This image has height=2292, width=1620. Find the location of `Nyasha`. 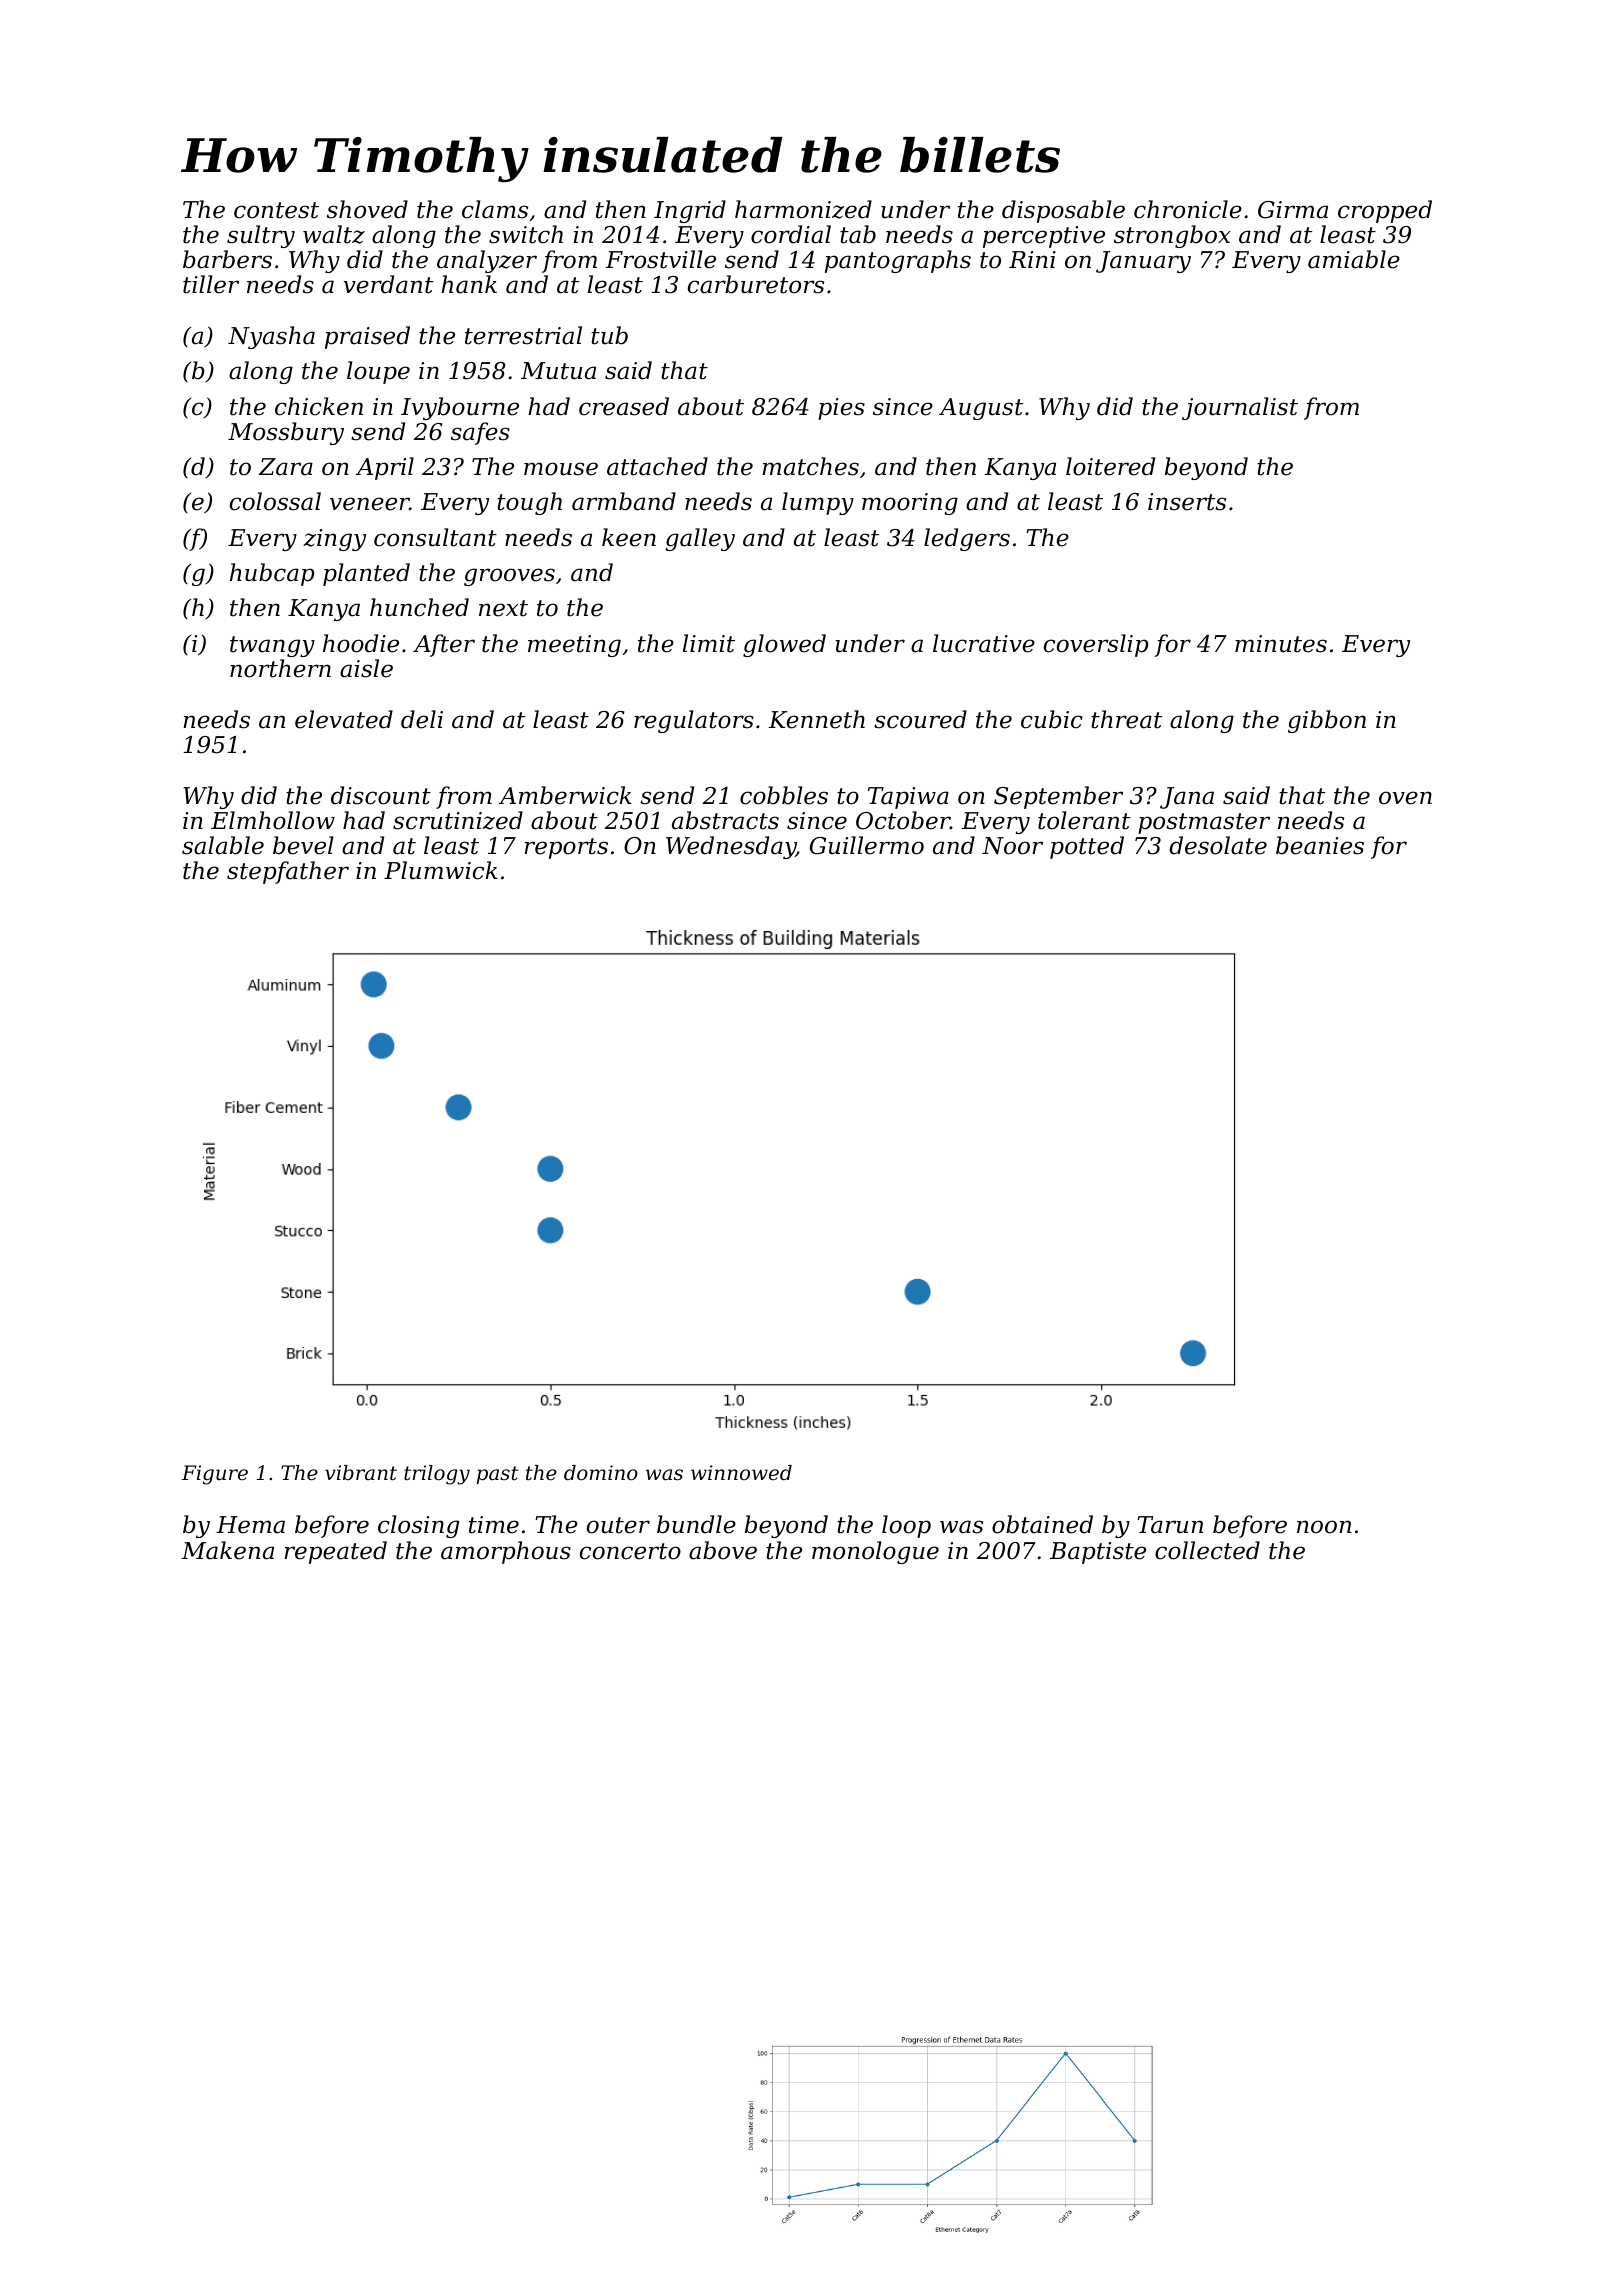

Nyasha is located at coordinates (271, 337).
